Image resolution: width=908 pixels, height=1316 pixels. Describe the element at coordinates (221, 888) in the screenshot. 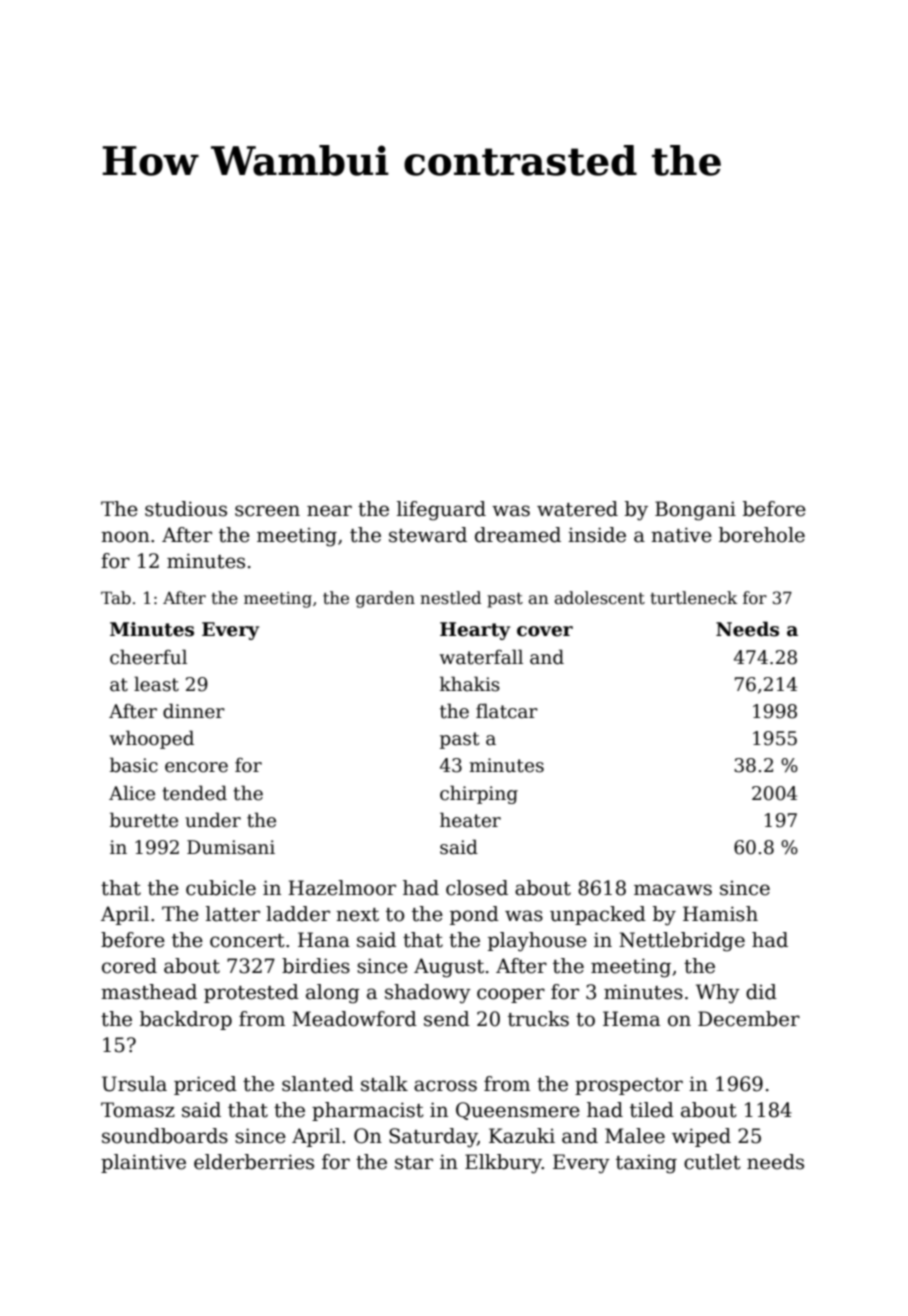

I see `cubicle` at that location.
